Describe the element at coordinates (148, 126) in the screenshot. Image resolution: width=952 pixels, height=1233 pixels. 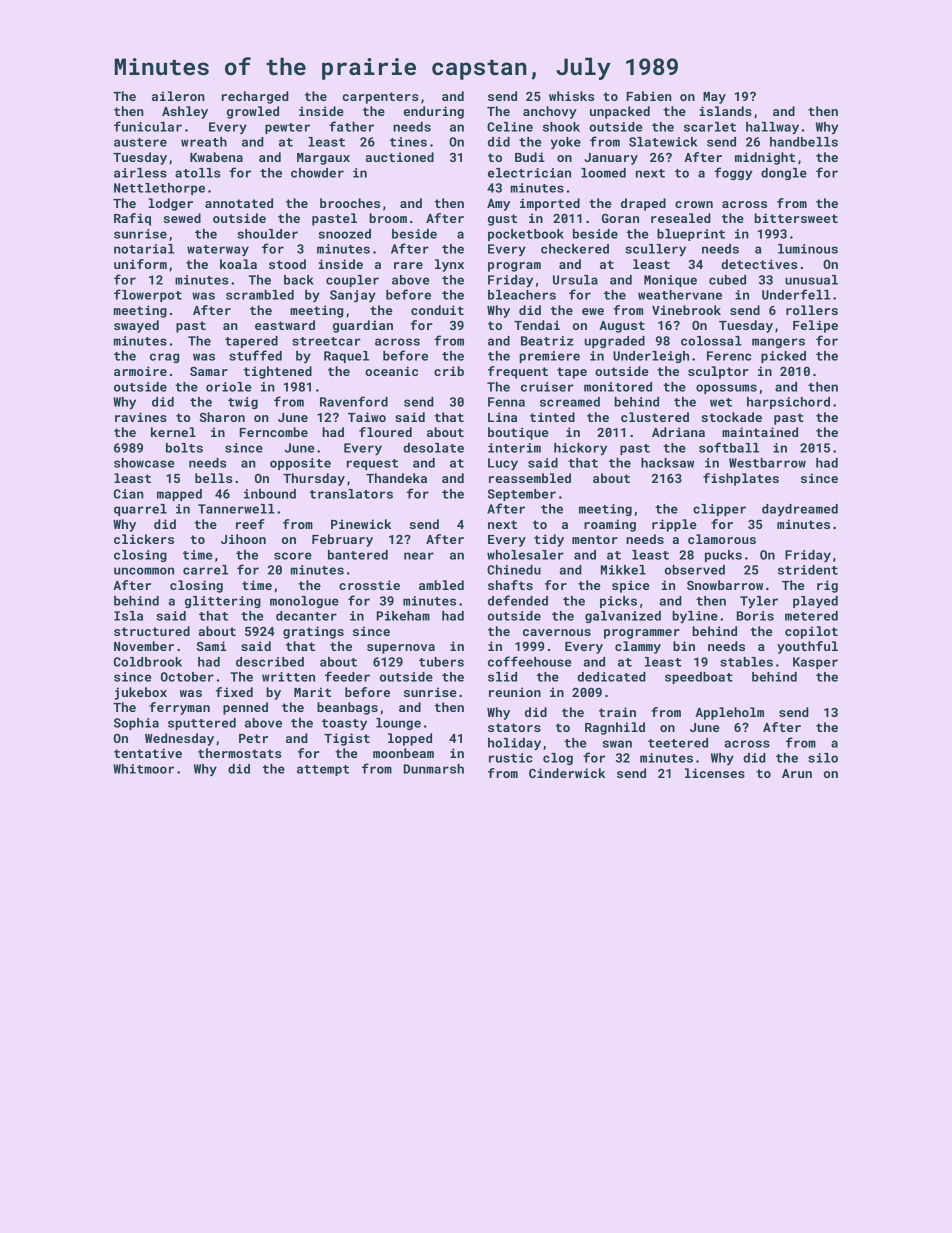
I see `funicular` at that location.
